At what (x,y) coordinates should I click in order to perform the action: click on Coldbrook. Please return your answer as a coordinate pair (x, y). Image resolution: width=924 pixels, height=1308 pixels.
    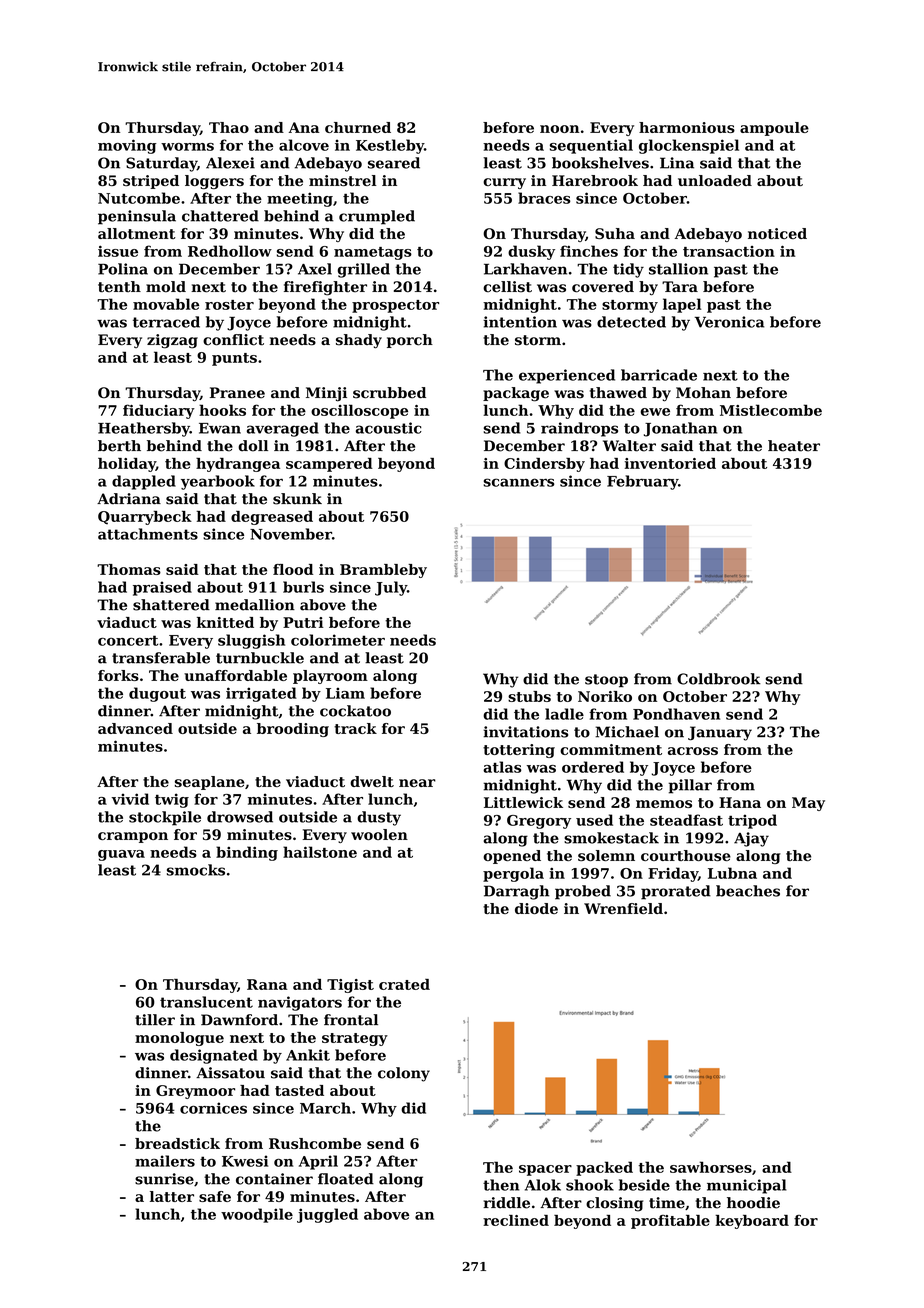
    Looking at the image, I should click on (719, 679).
